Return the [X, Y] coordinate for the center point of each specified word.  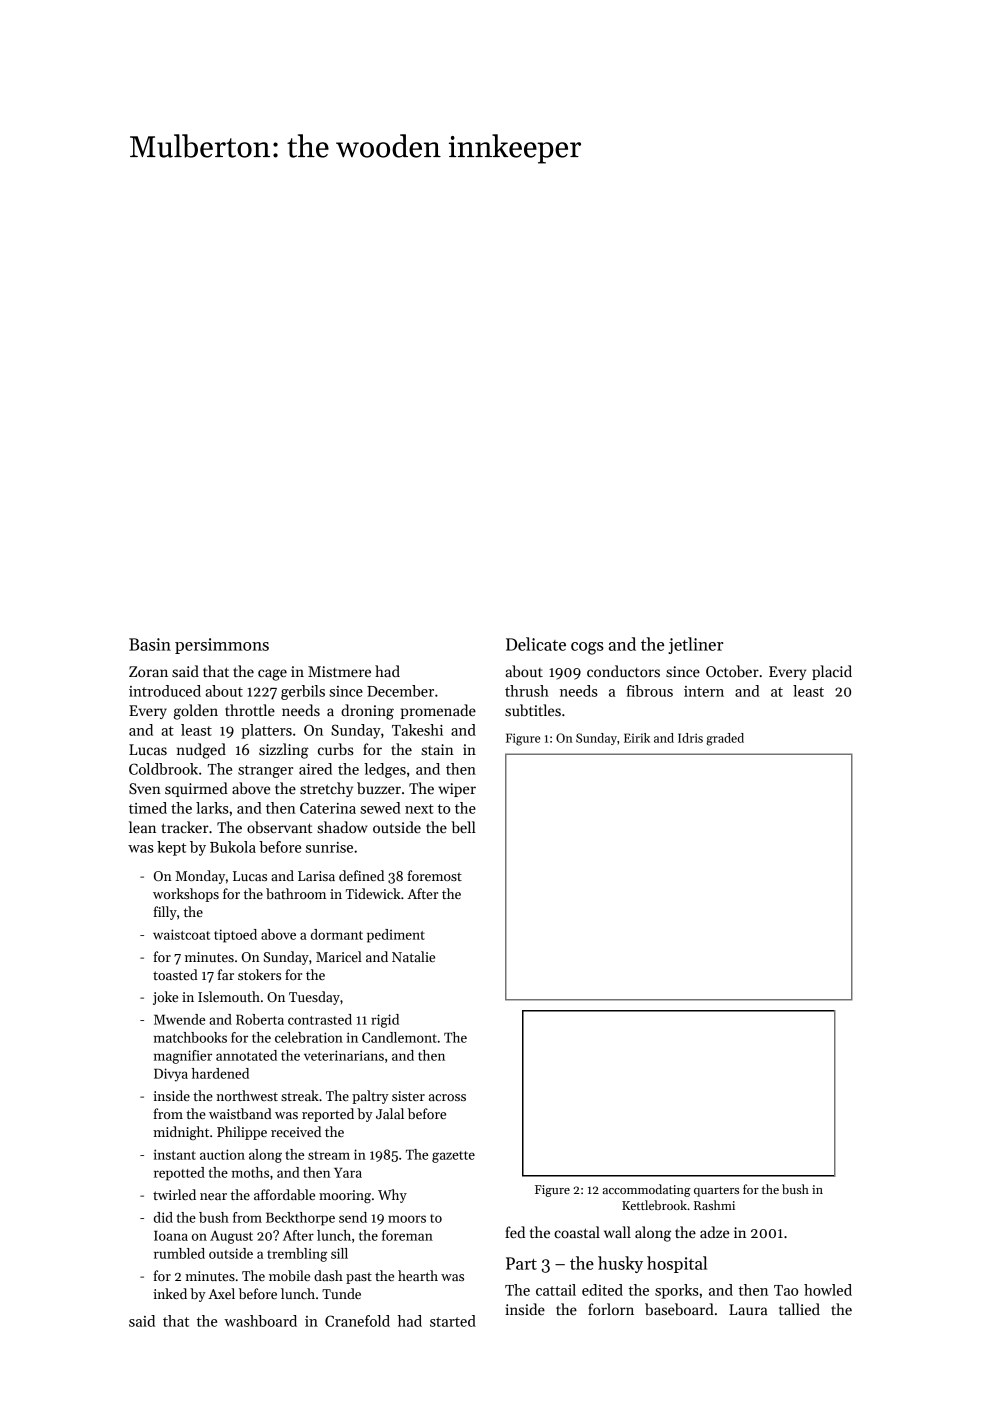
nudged [201, 751]
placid [832, 672]
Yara [348, 1173]
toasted [175, 974]
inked [170, 1293]
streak [300, 1095]
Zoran [148, 671]
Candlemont [399, 1037]
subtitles [533, 710]
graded [725, 739]
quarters [716, 1191]
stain [437, 749]
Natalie [413, 956]
